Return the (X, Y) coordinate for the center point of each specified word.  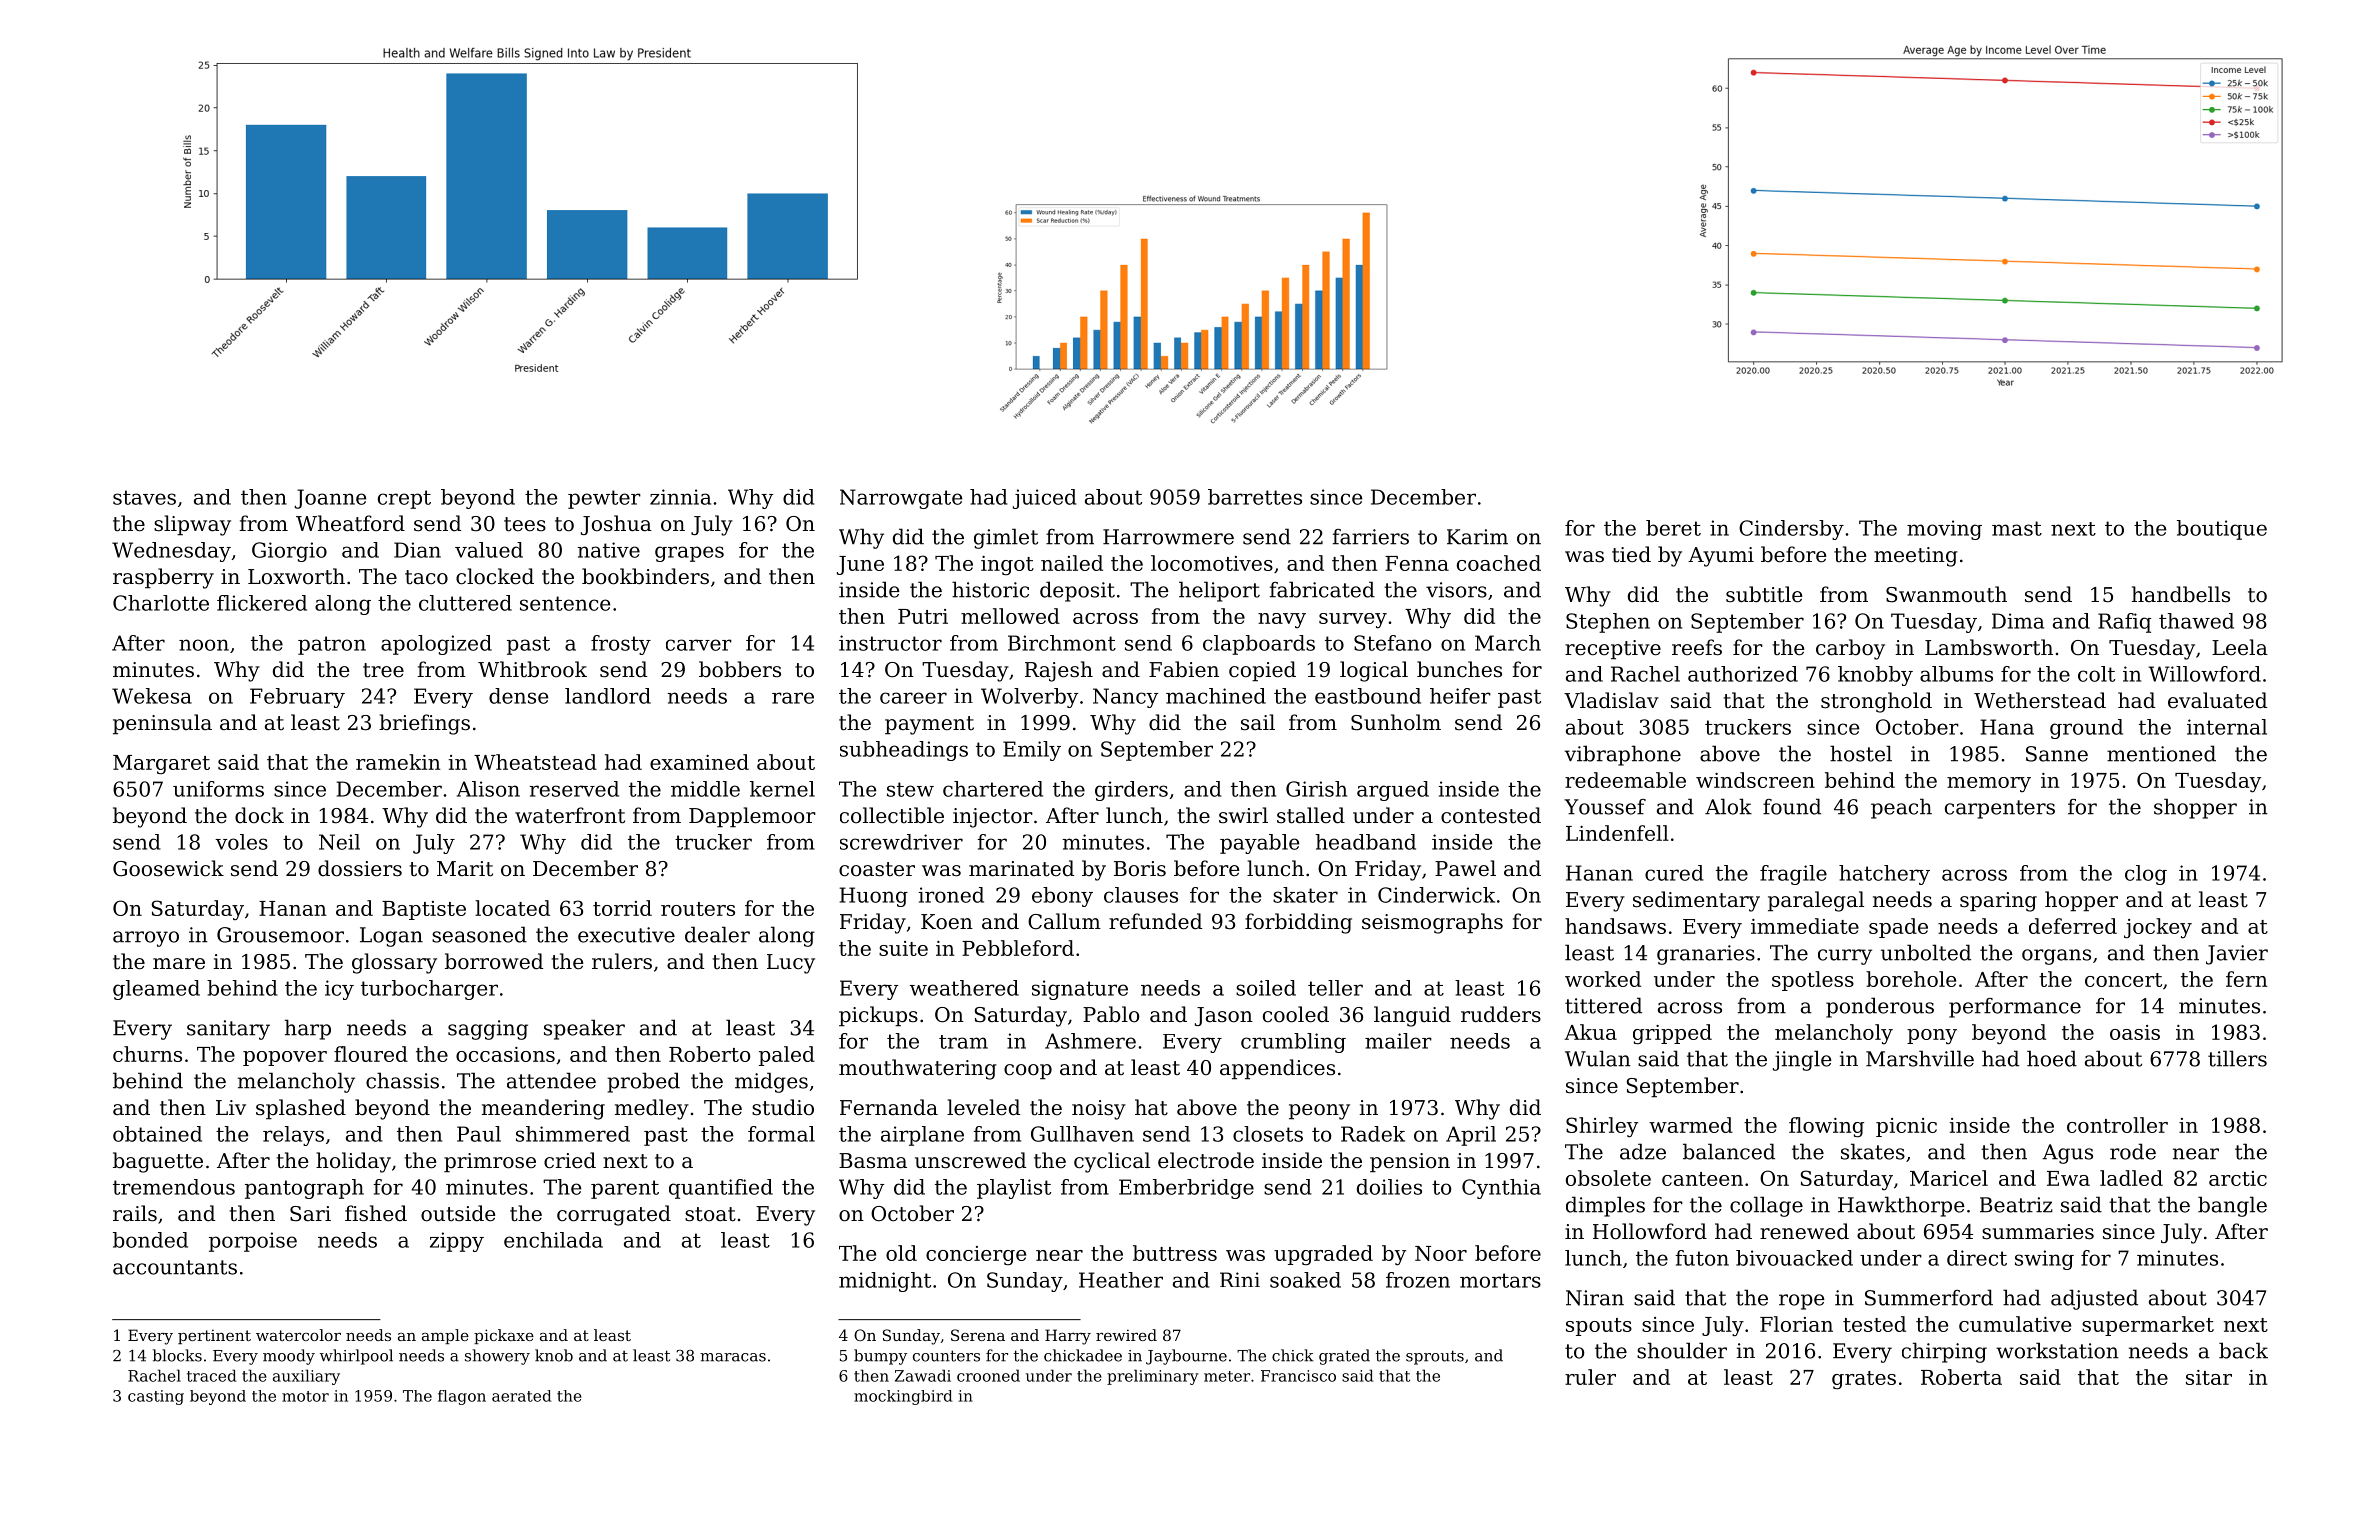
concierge (976, 1256)
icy (339, 990)
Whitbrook (532, 669)
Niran (1595, 1298)
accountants (175, 1267)
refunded (1155, 921)
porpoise (253, 1242)
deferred (2073, 926)
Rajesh (1059, 671)
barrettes (1255, 497)
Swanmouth (1946, 594)
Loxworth (296, 576)
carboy (1850, 649)
